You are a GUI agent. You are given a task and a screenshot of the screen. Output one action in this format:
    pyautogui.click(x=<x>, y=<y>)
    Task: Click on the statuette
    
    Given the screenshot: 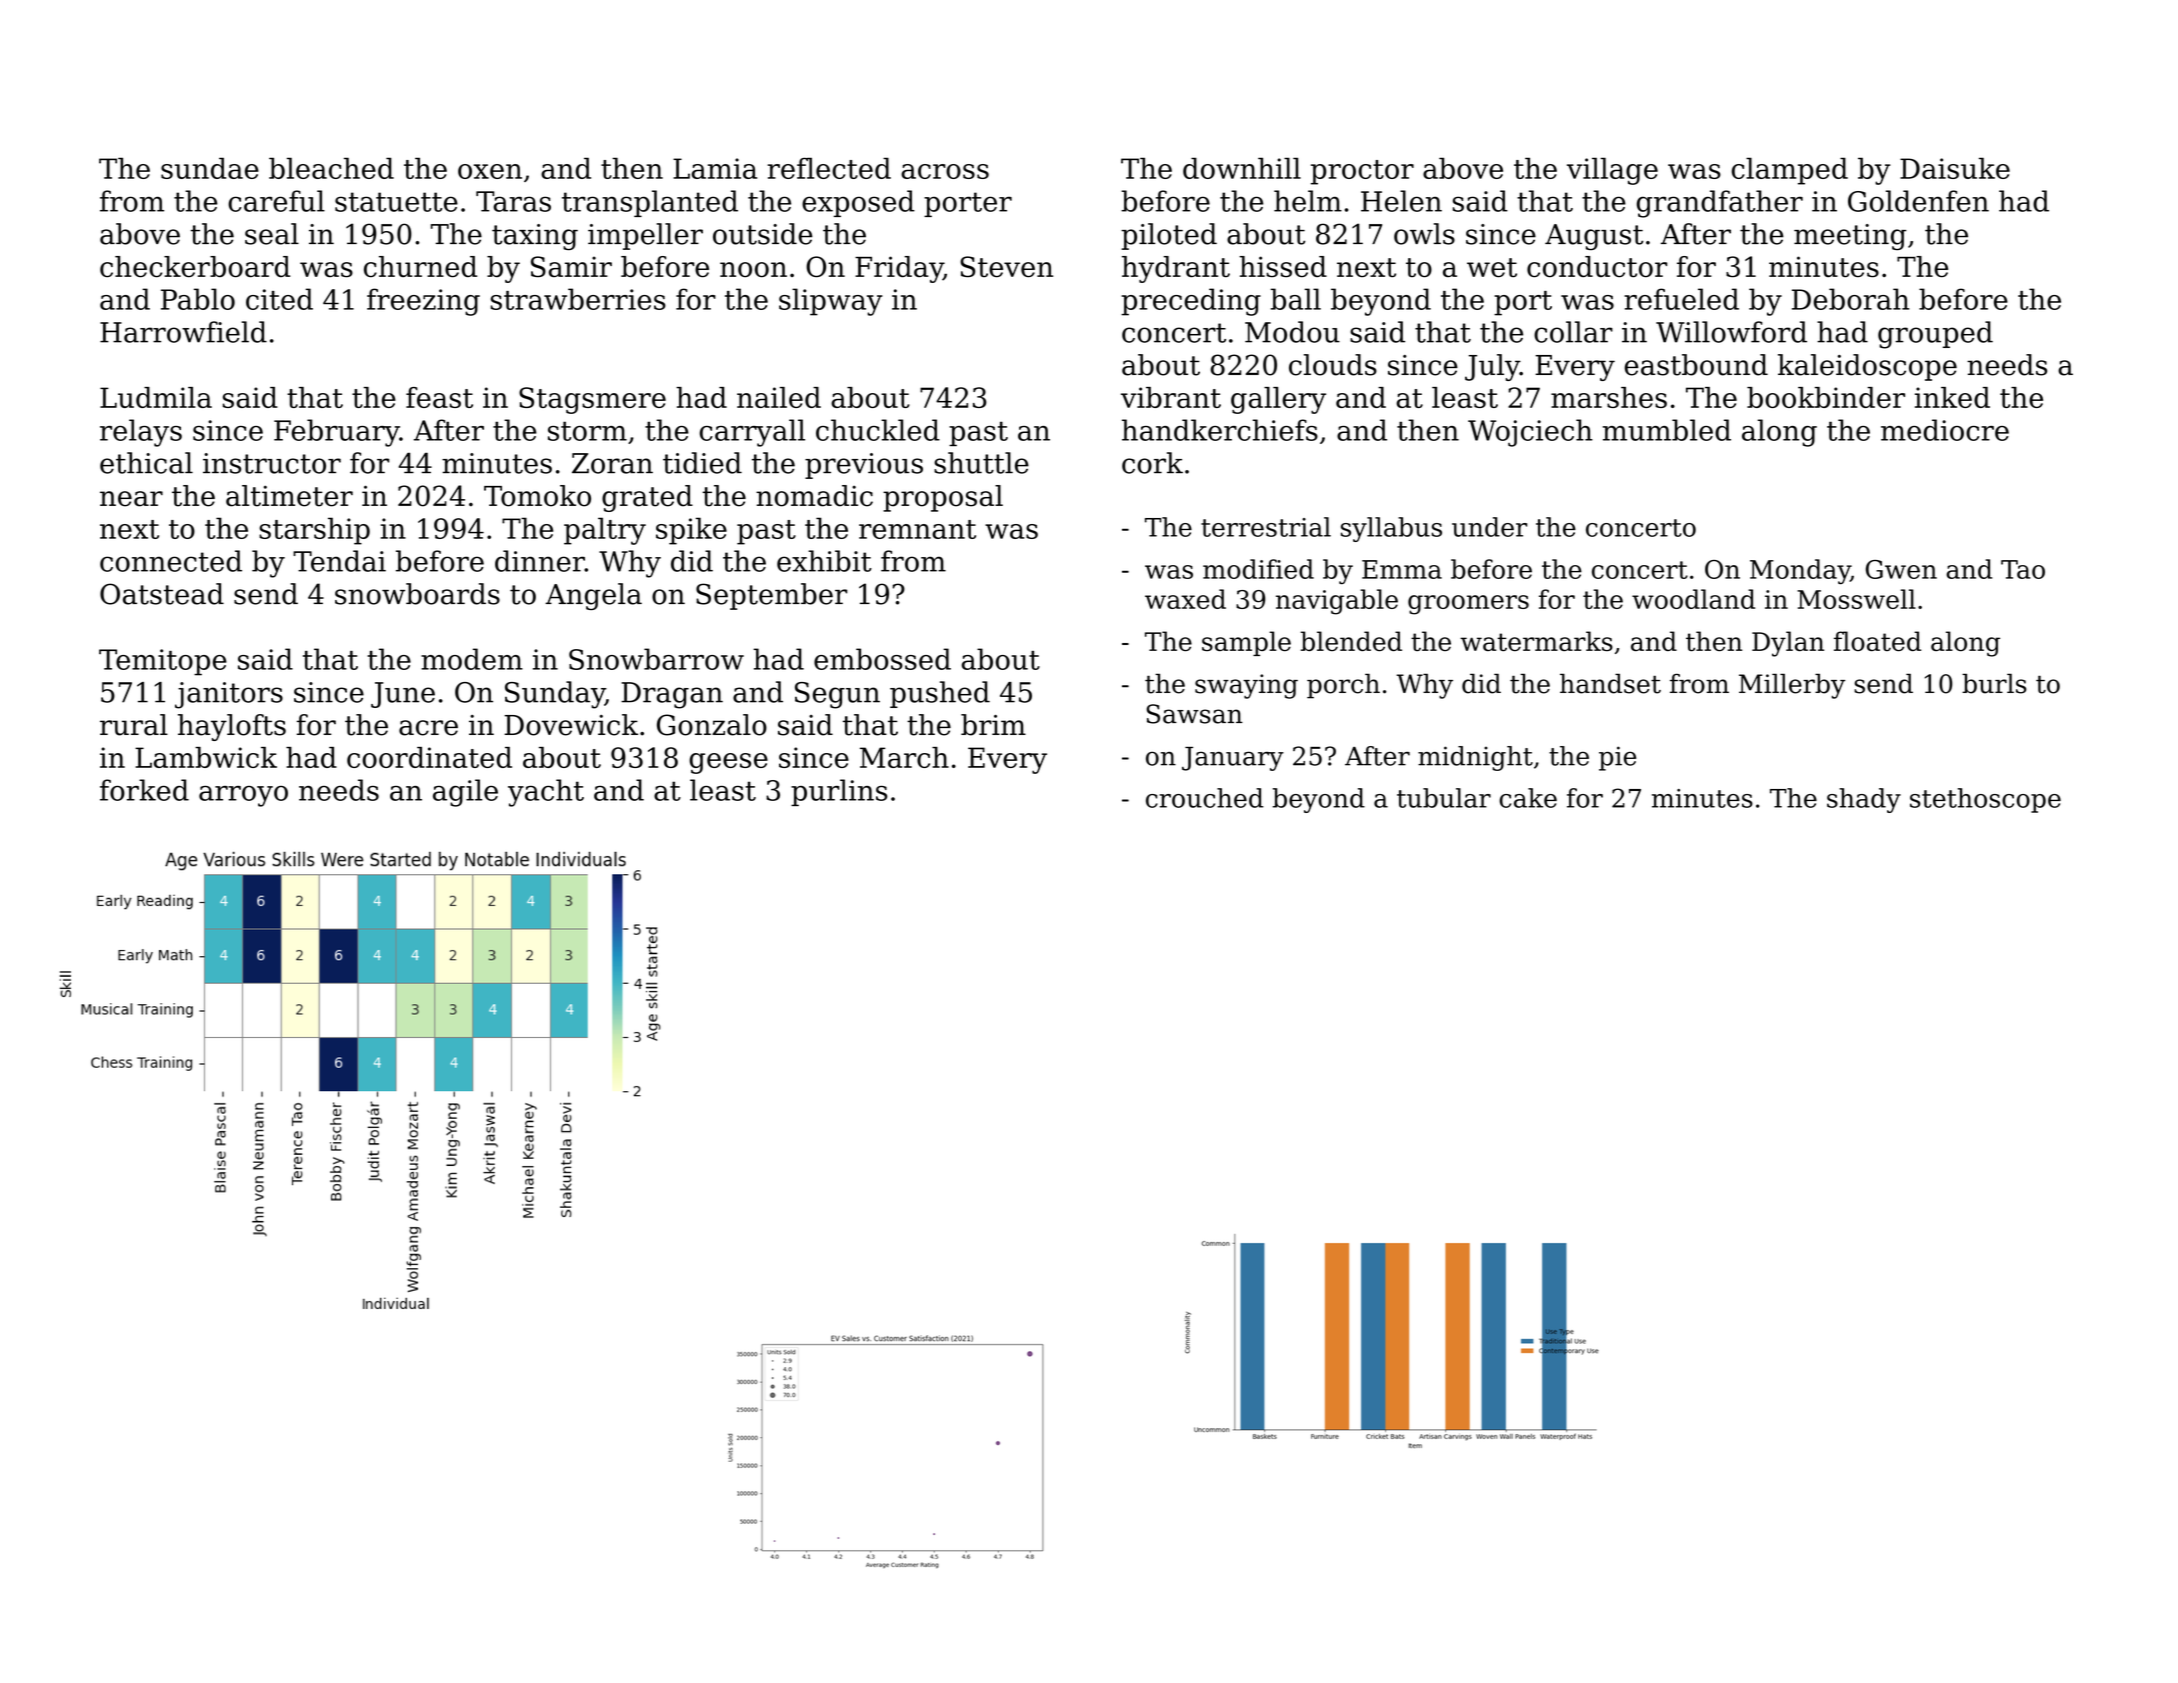 What is the action you would take?
    pyautogui.click(x=396, y=202)
